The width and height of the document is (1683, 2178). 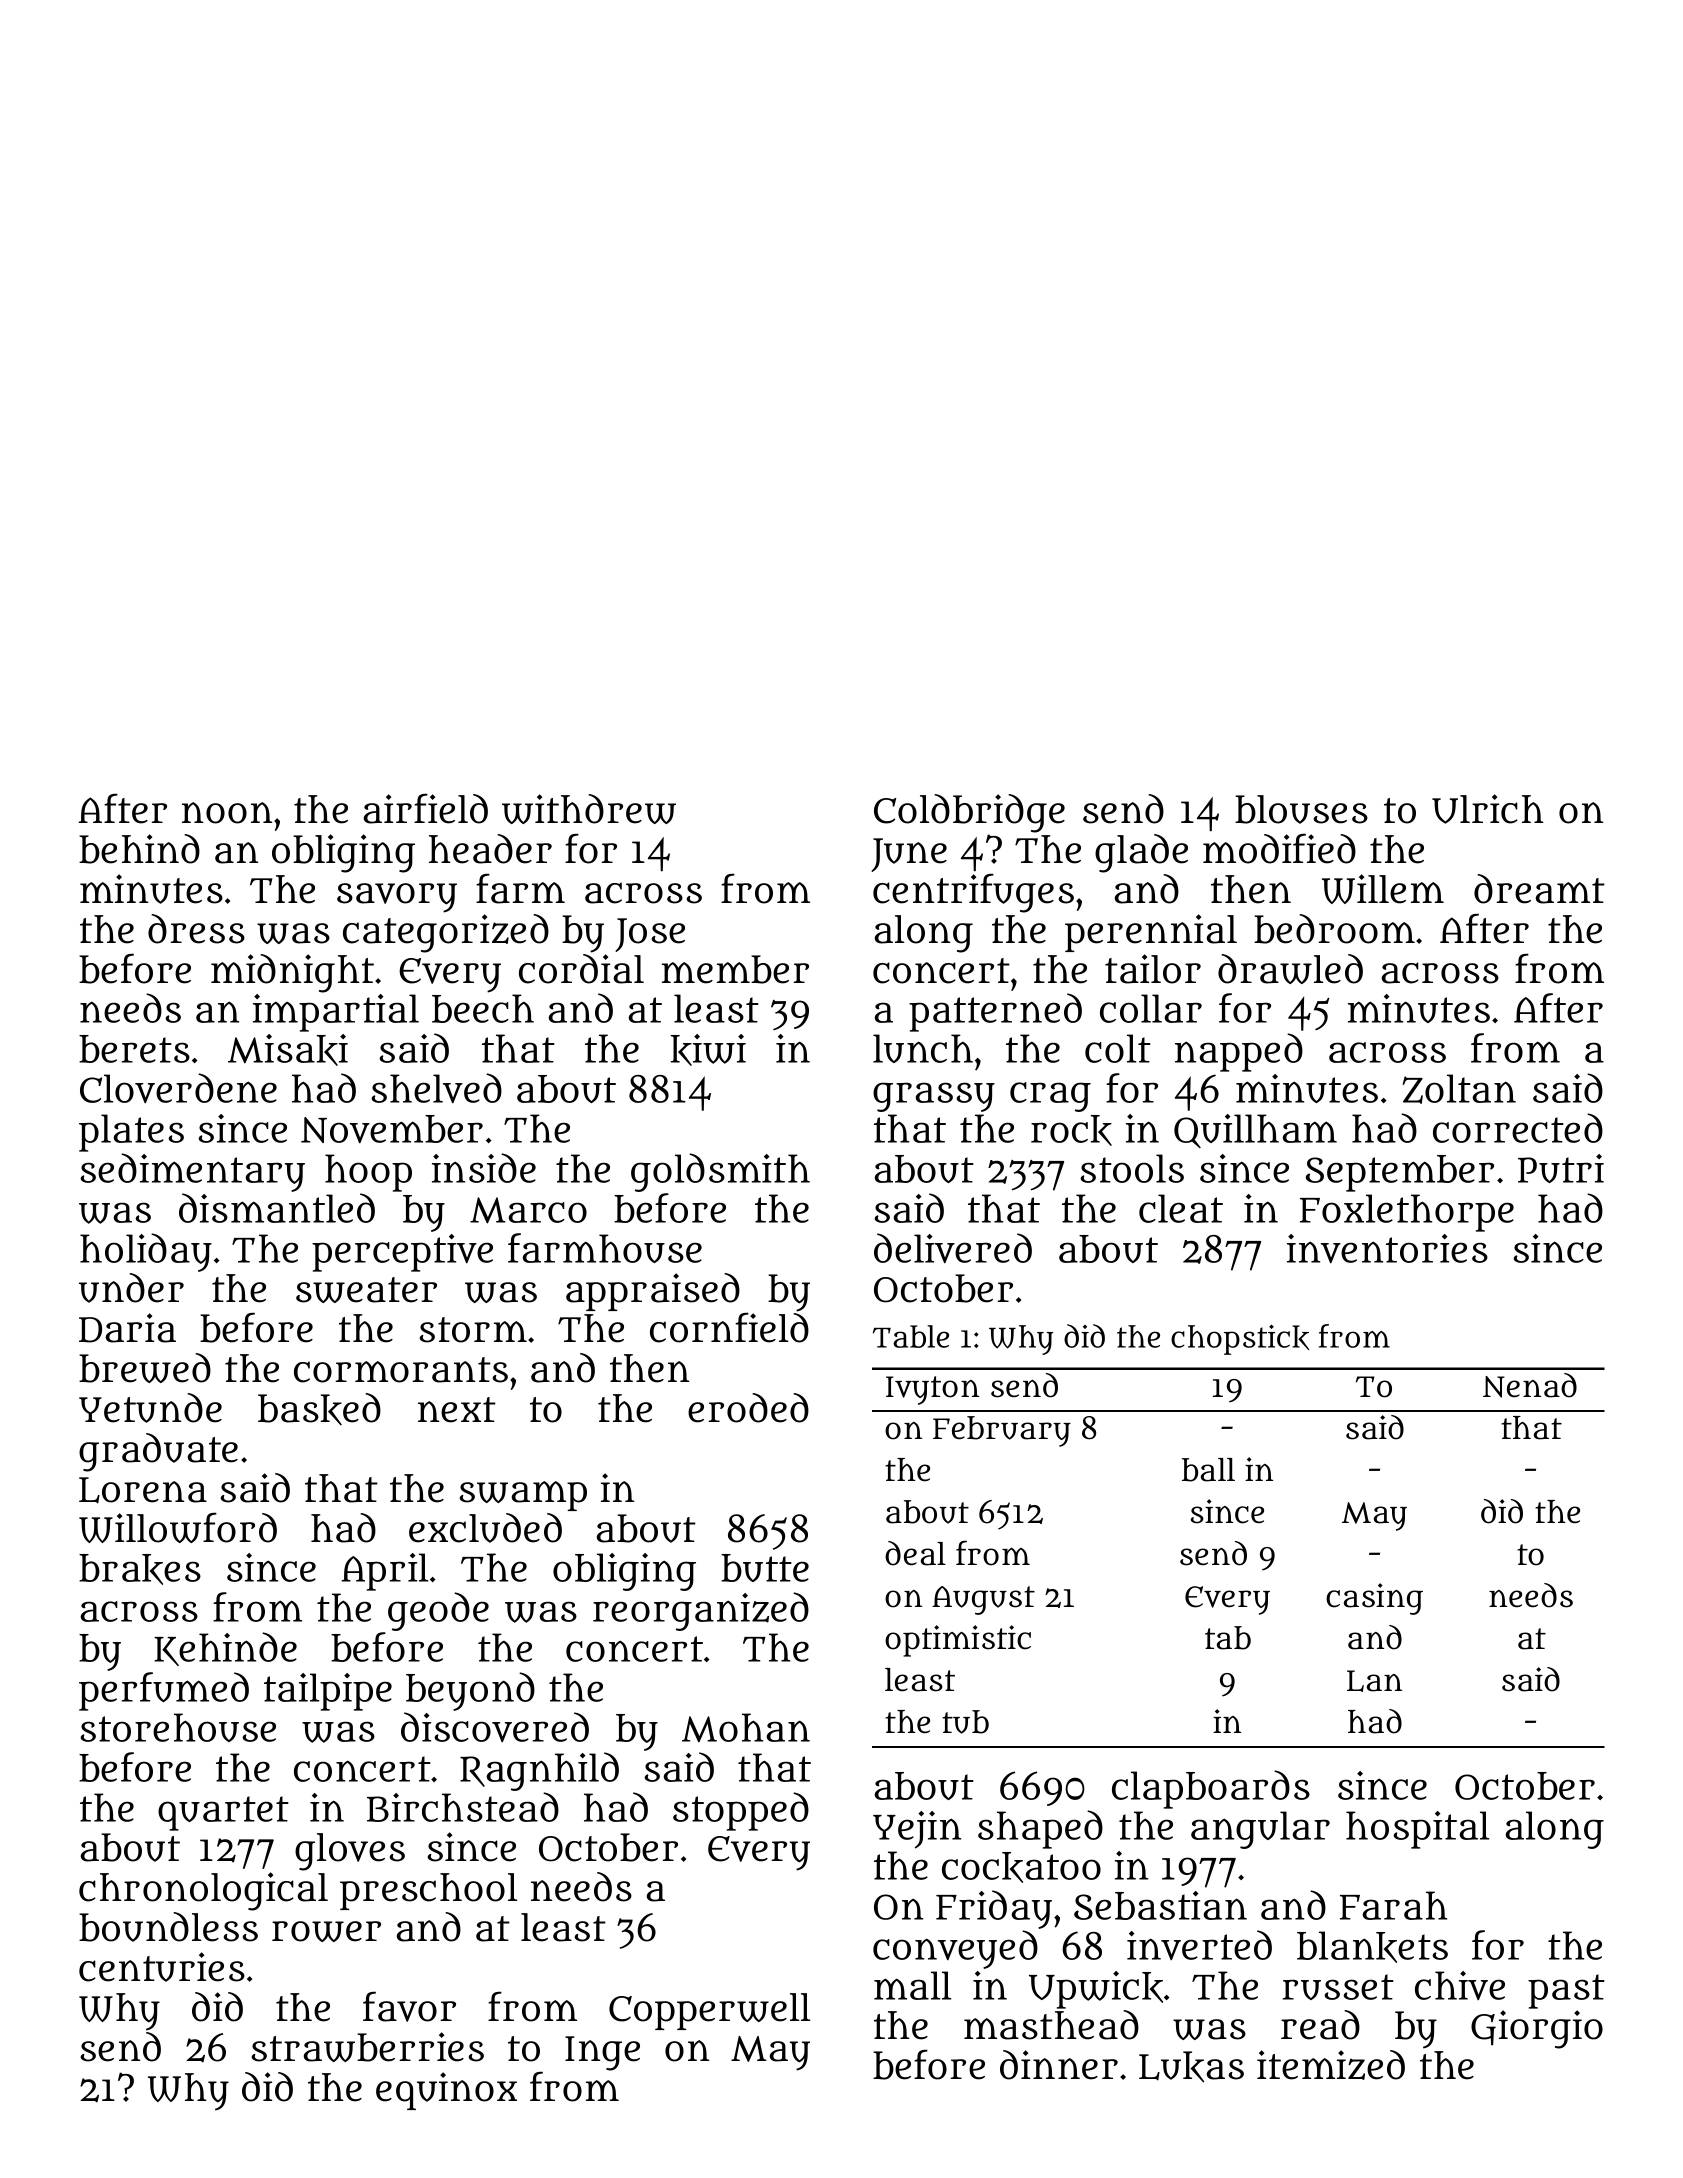 What do you see at coordinates (1407, 1213) in the document?
I see `Foxlethorpe` at bounding box center [1407, 1213].
